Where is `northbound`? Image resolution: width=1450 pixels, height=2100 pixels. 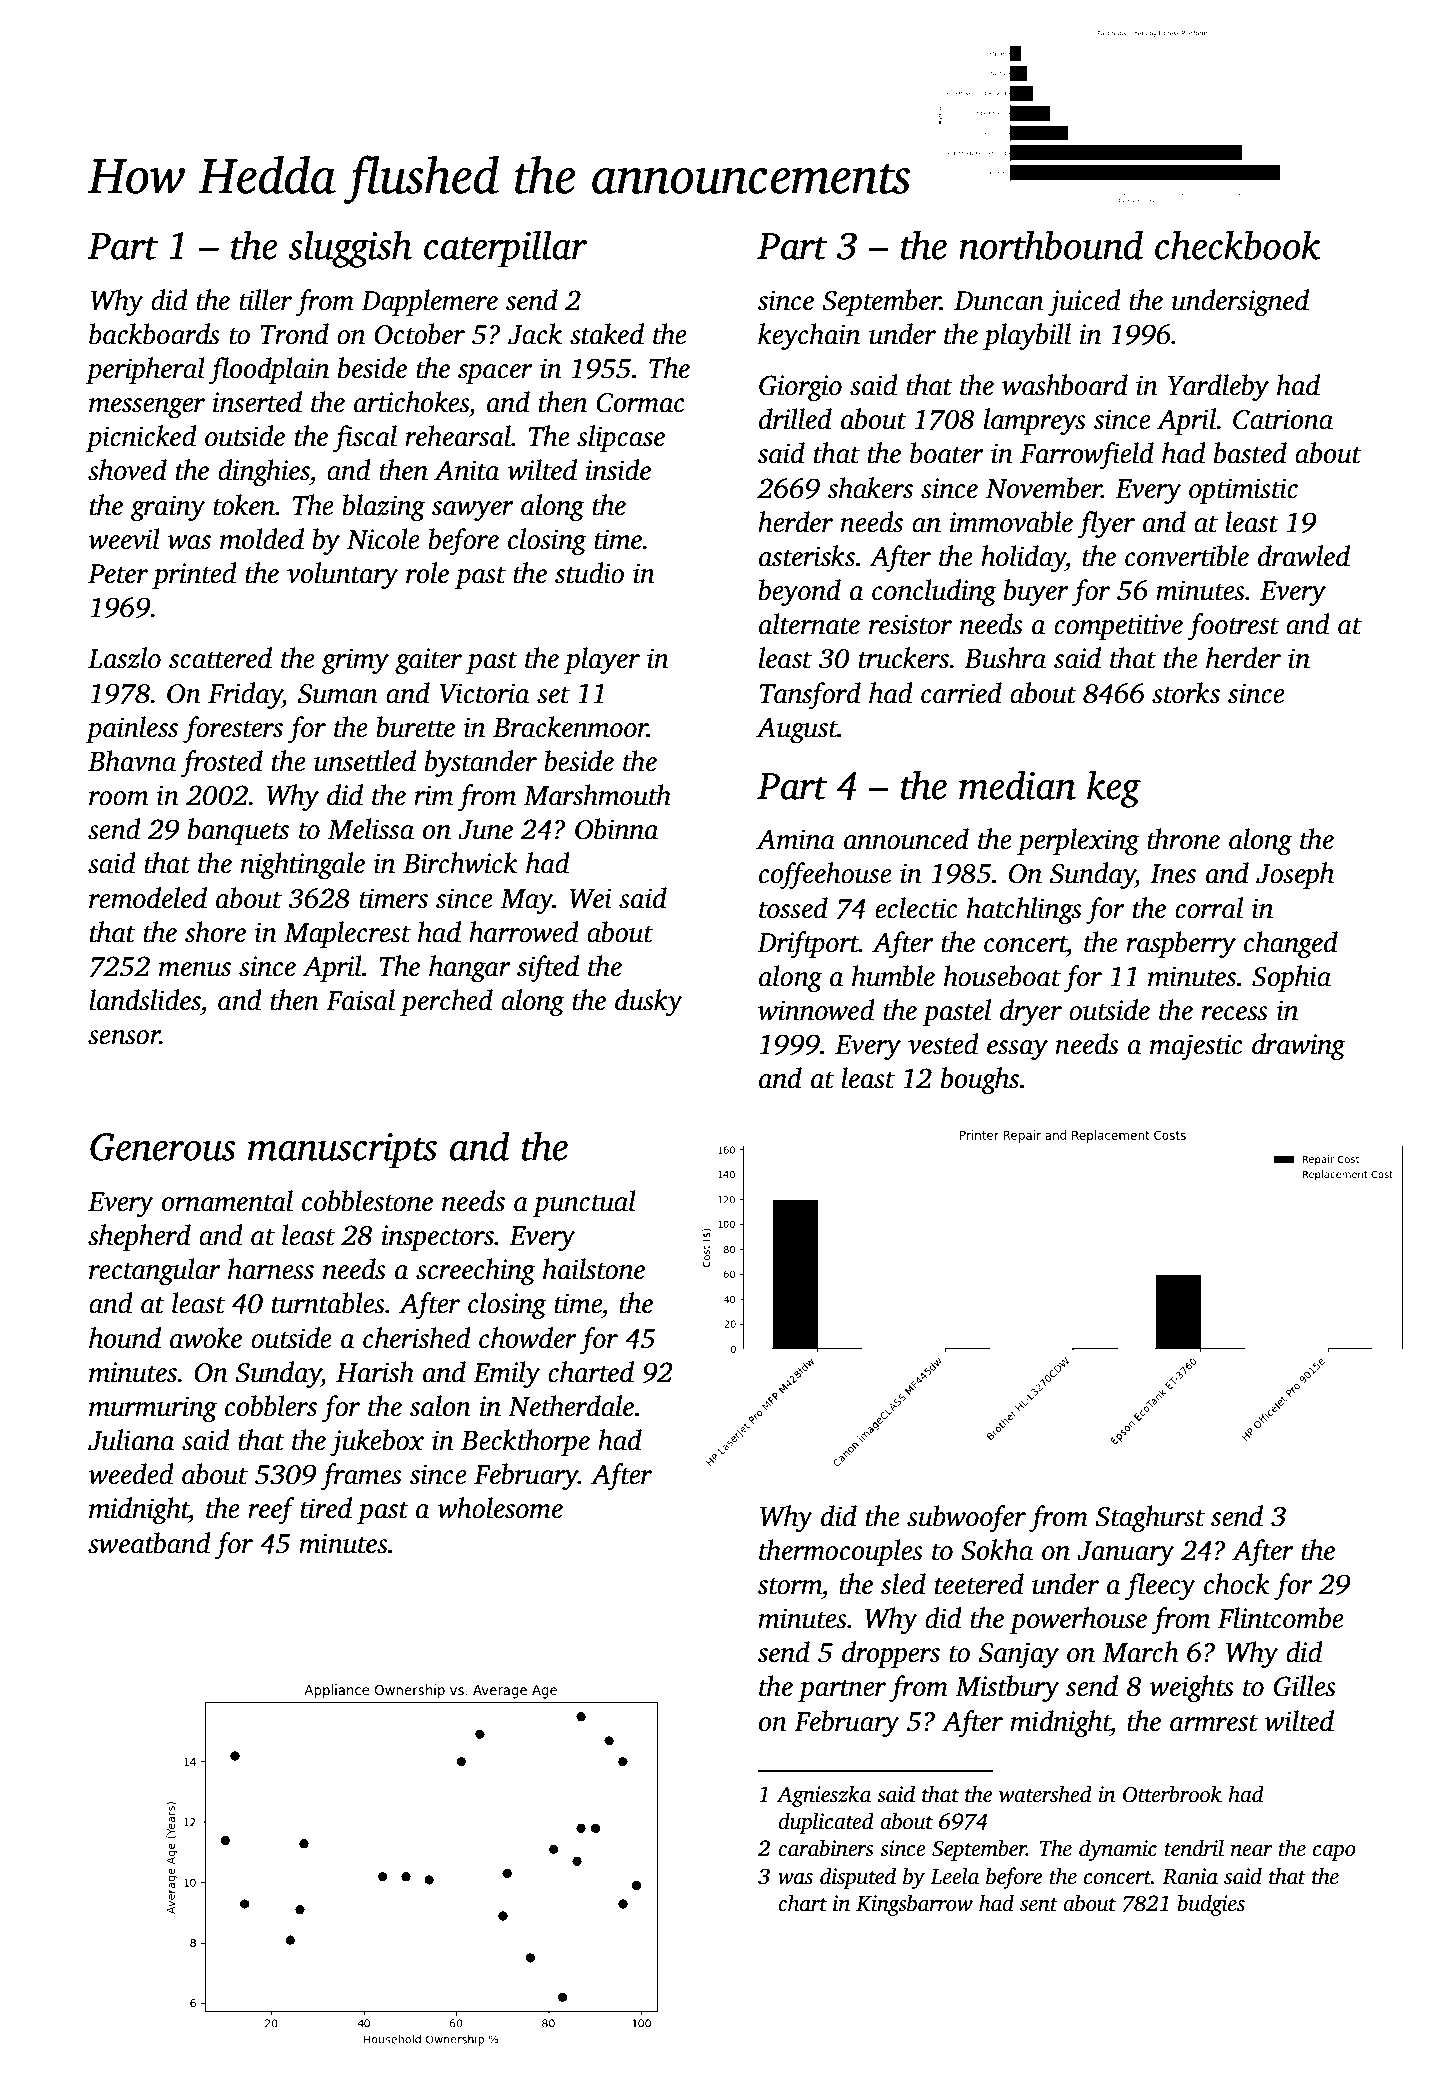 northbound is located at coordinates (1051, 245).
